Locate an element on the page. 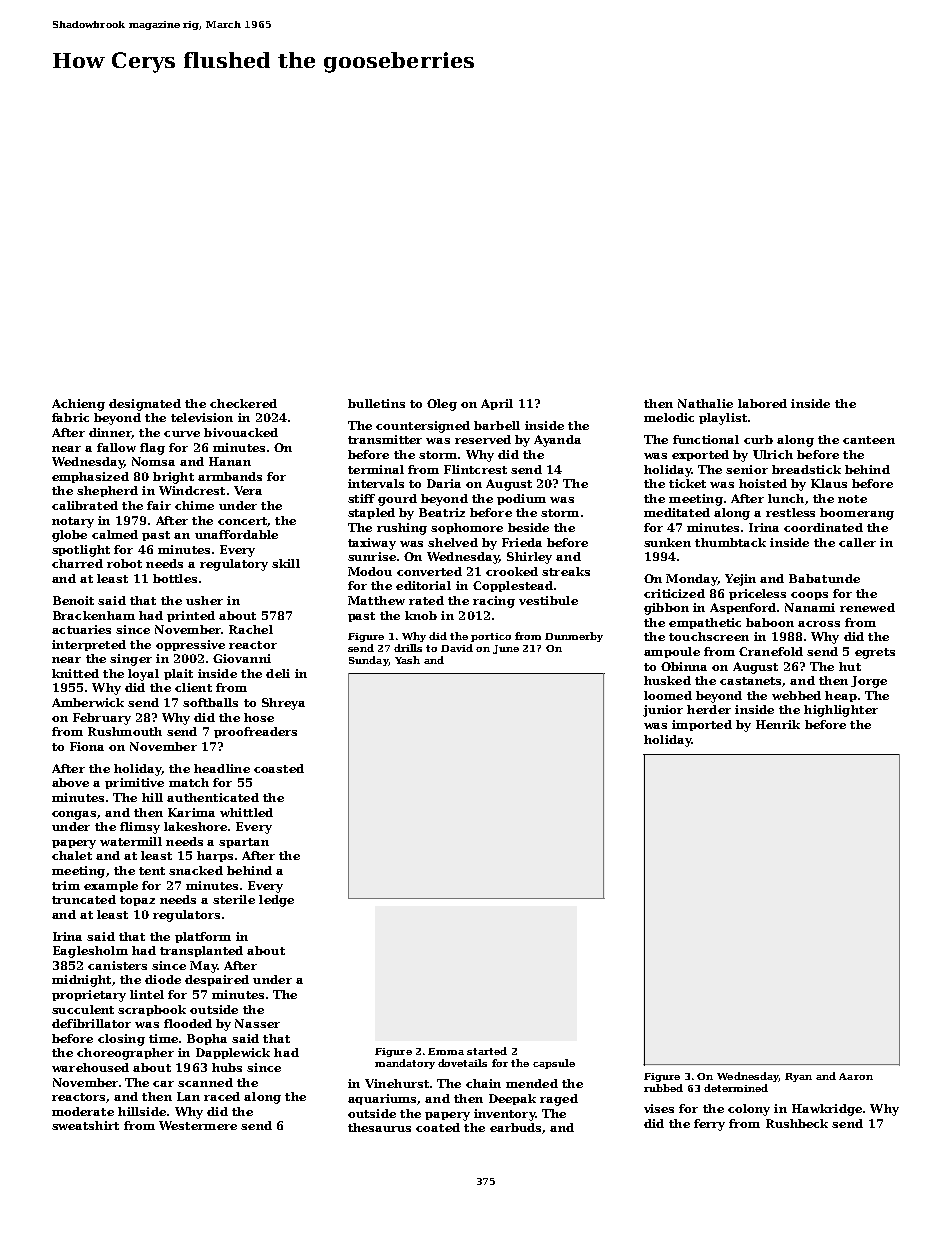  imported is located at coordinates (702, 725).
